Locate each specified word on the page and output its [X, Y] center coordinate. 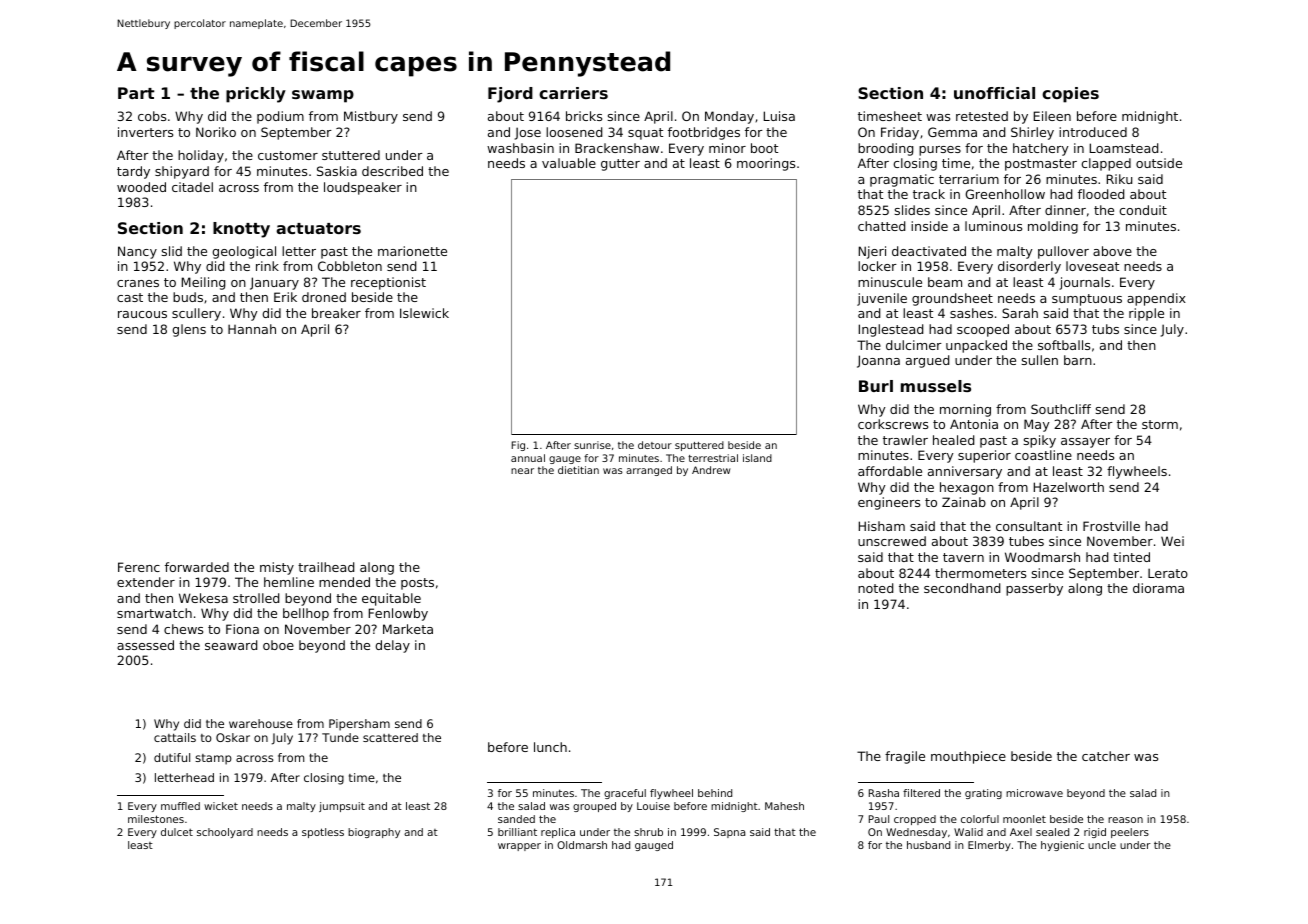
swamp [323, 96]
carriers [573, 93]
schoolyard [225, 833]
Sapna [729, 833]
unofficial [994, 93]
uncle [1102, 845]
